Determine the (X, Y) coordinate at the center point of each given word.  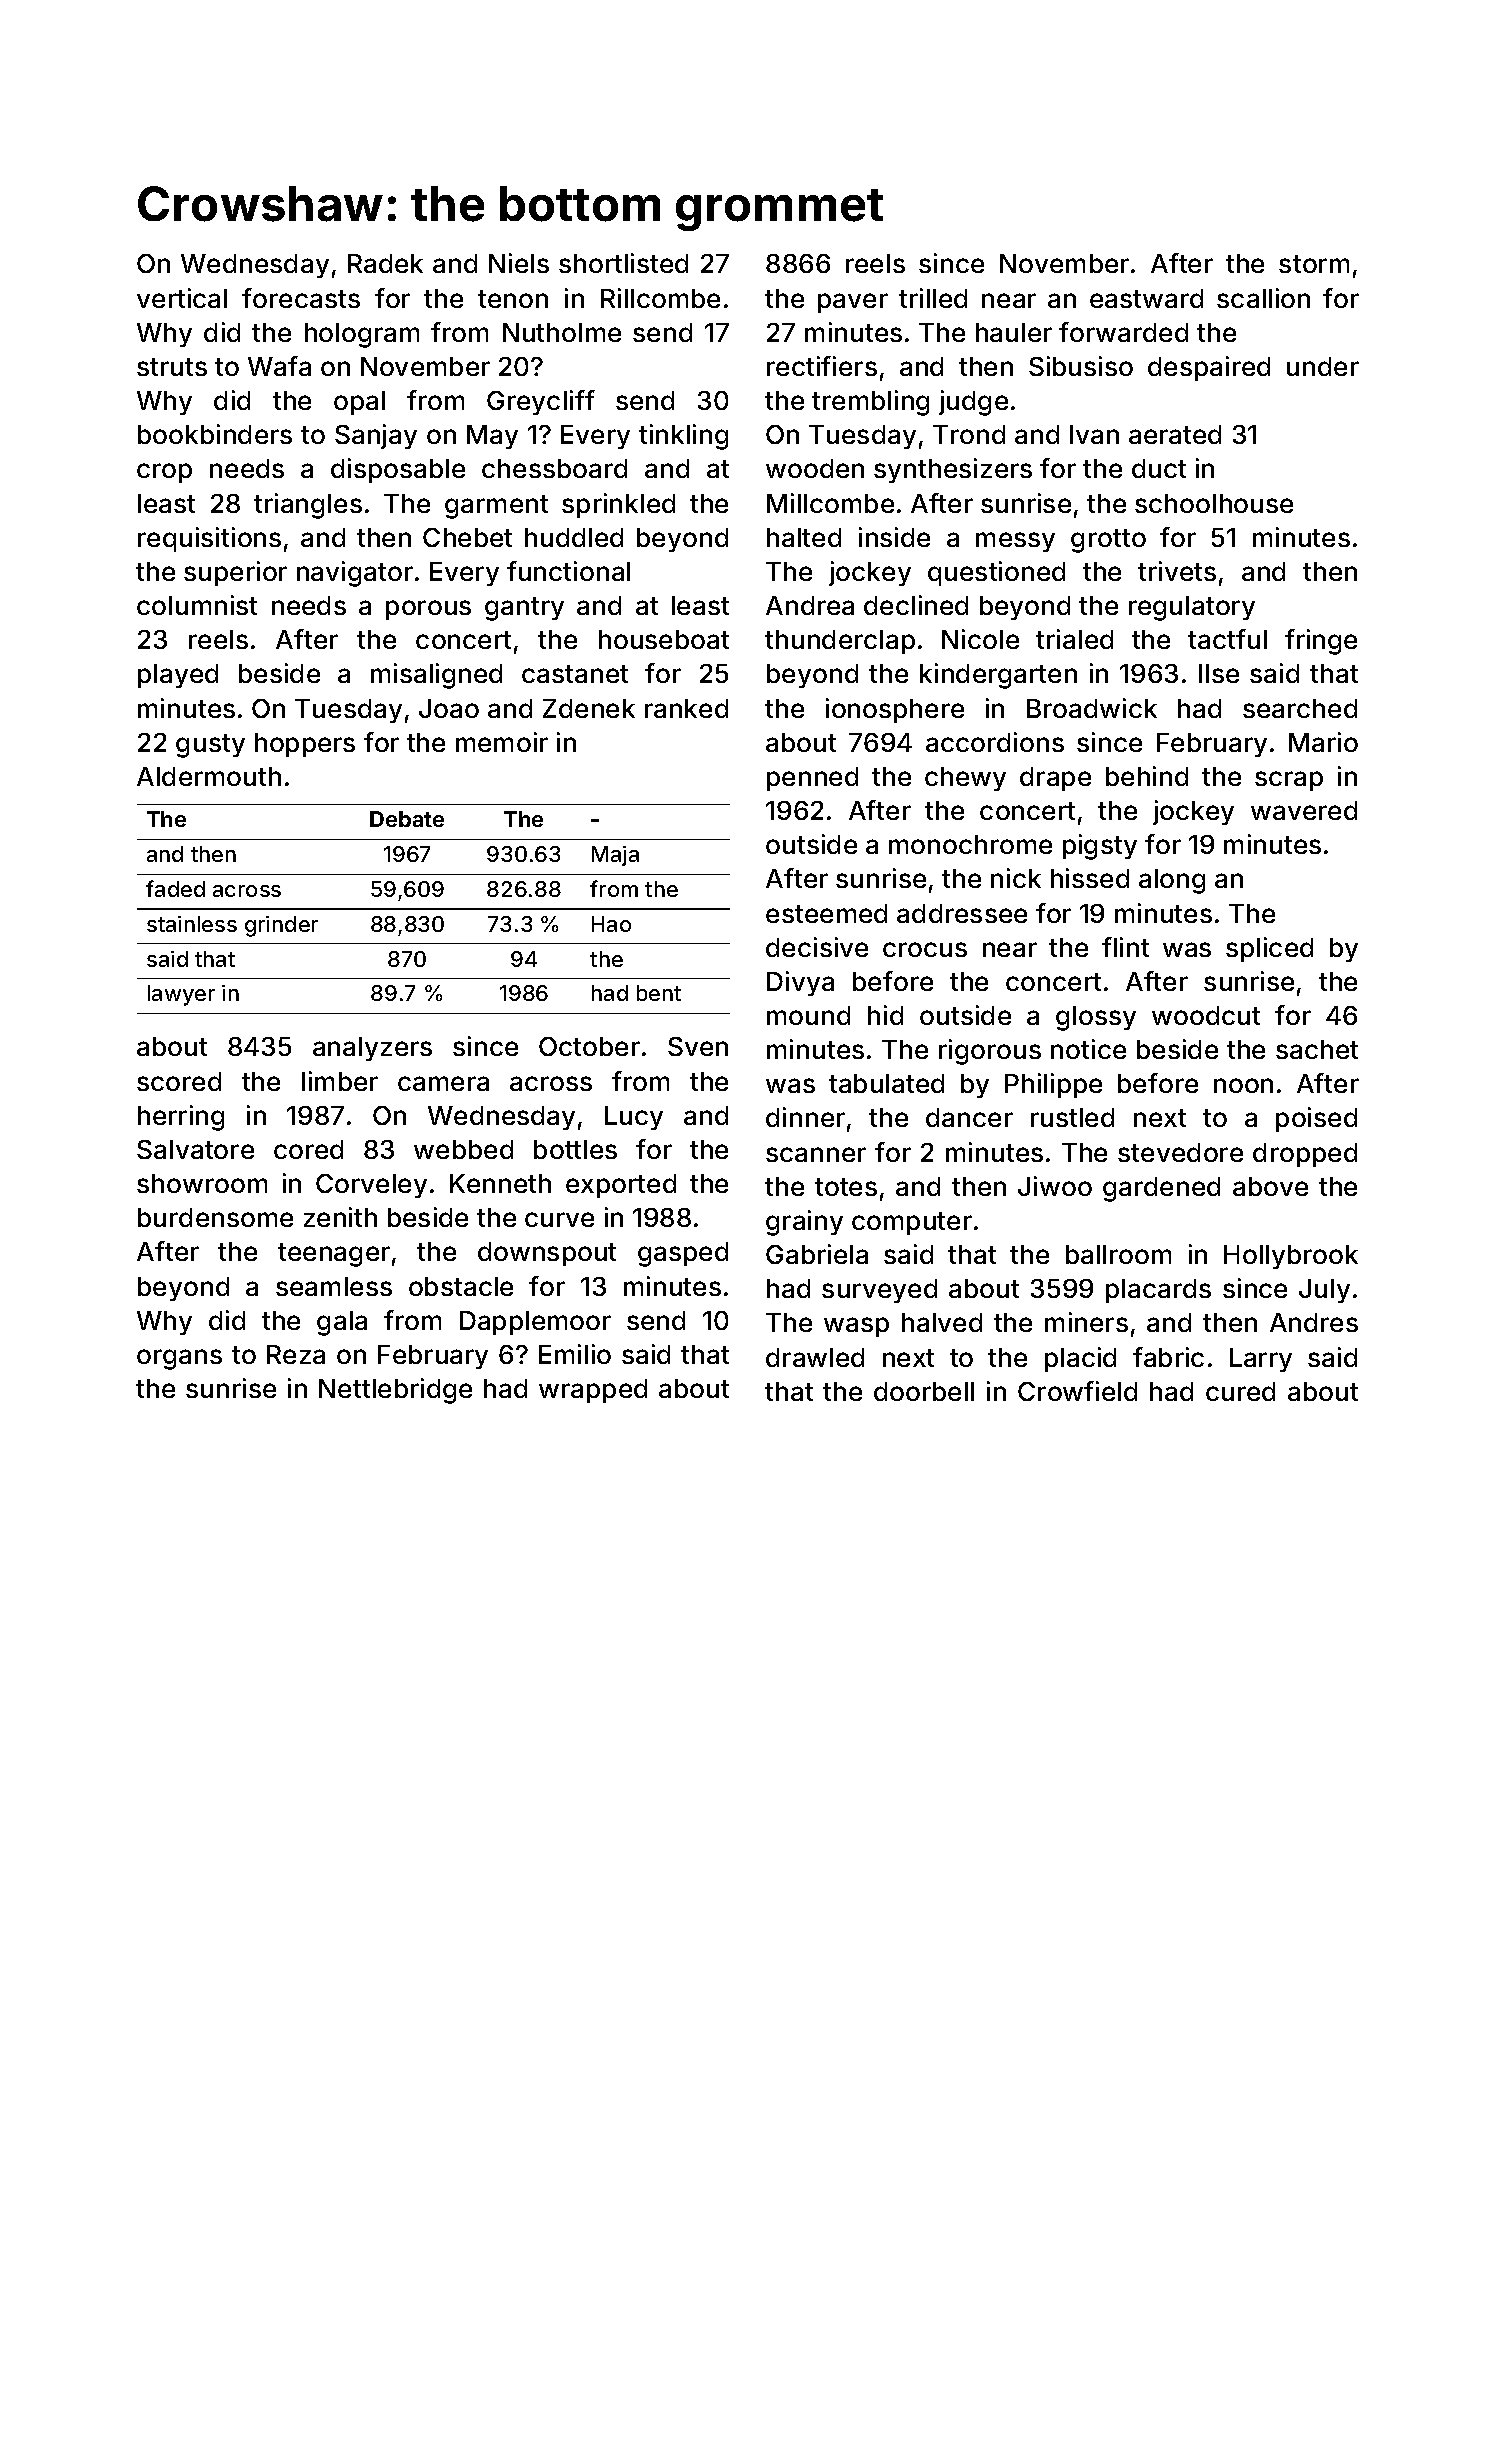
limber (340, 1081)
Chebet (467, 537)
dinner (805, 1117)
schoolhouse (1214, 503)
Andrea (810, 605)
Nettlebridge (395, 1391)
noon (1243, 1085)
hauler (1014, 332)
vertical (182, 298)
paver (853, 303)
